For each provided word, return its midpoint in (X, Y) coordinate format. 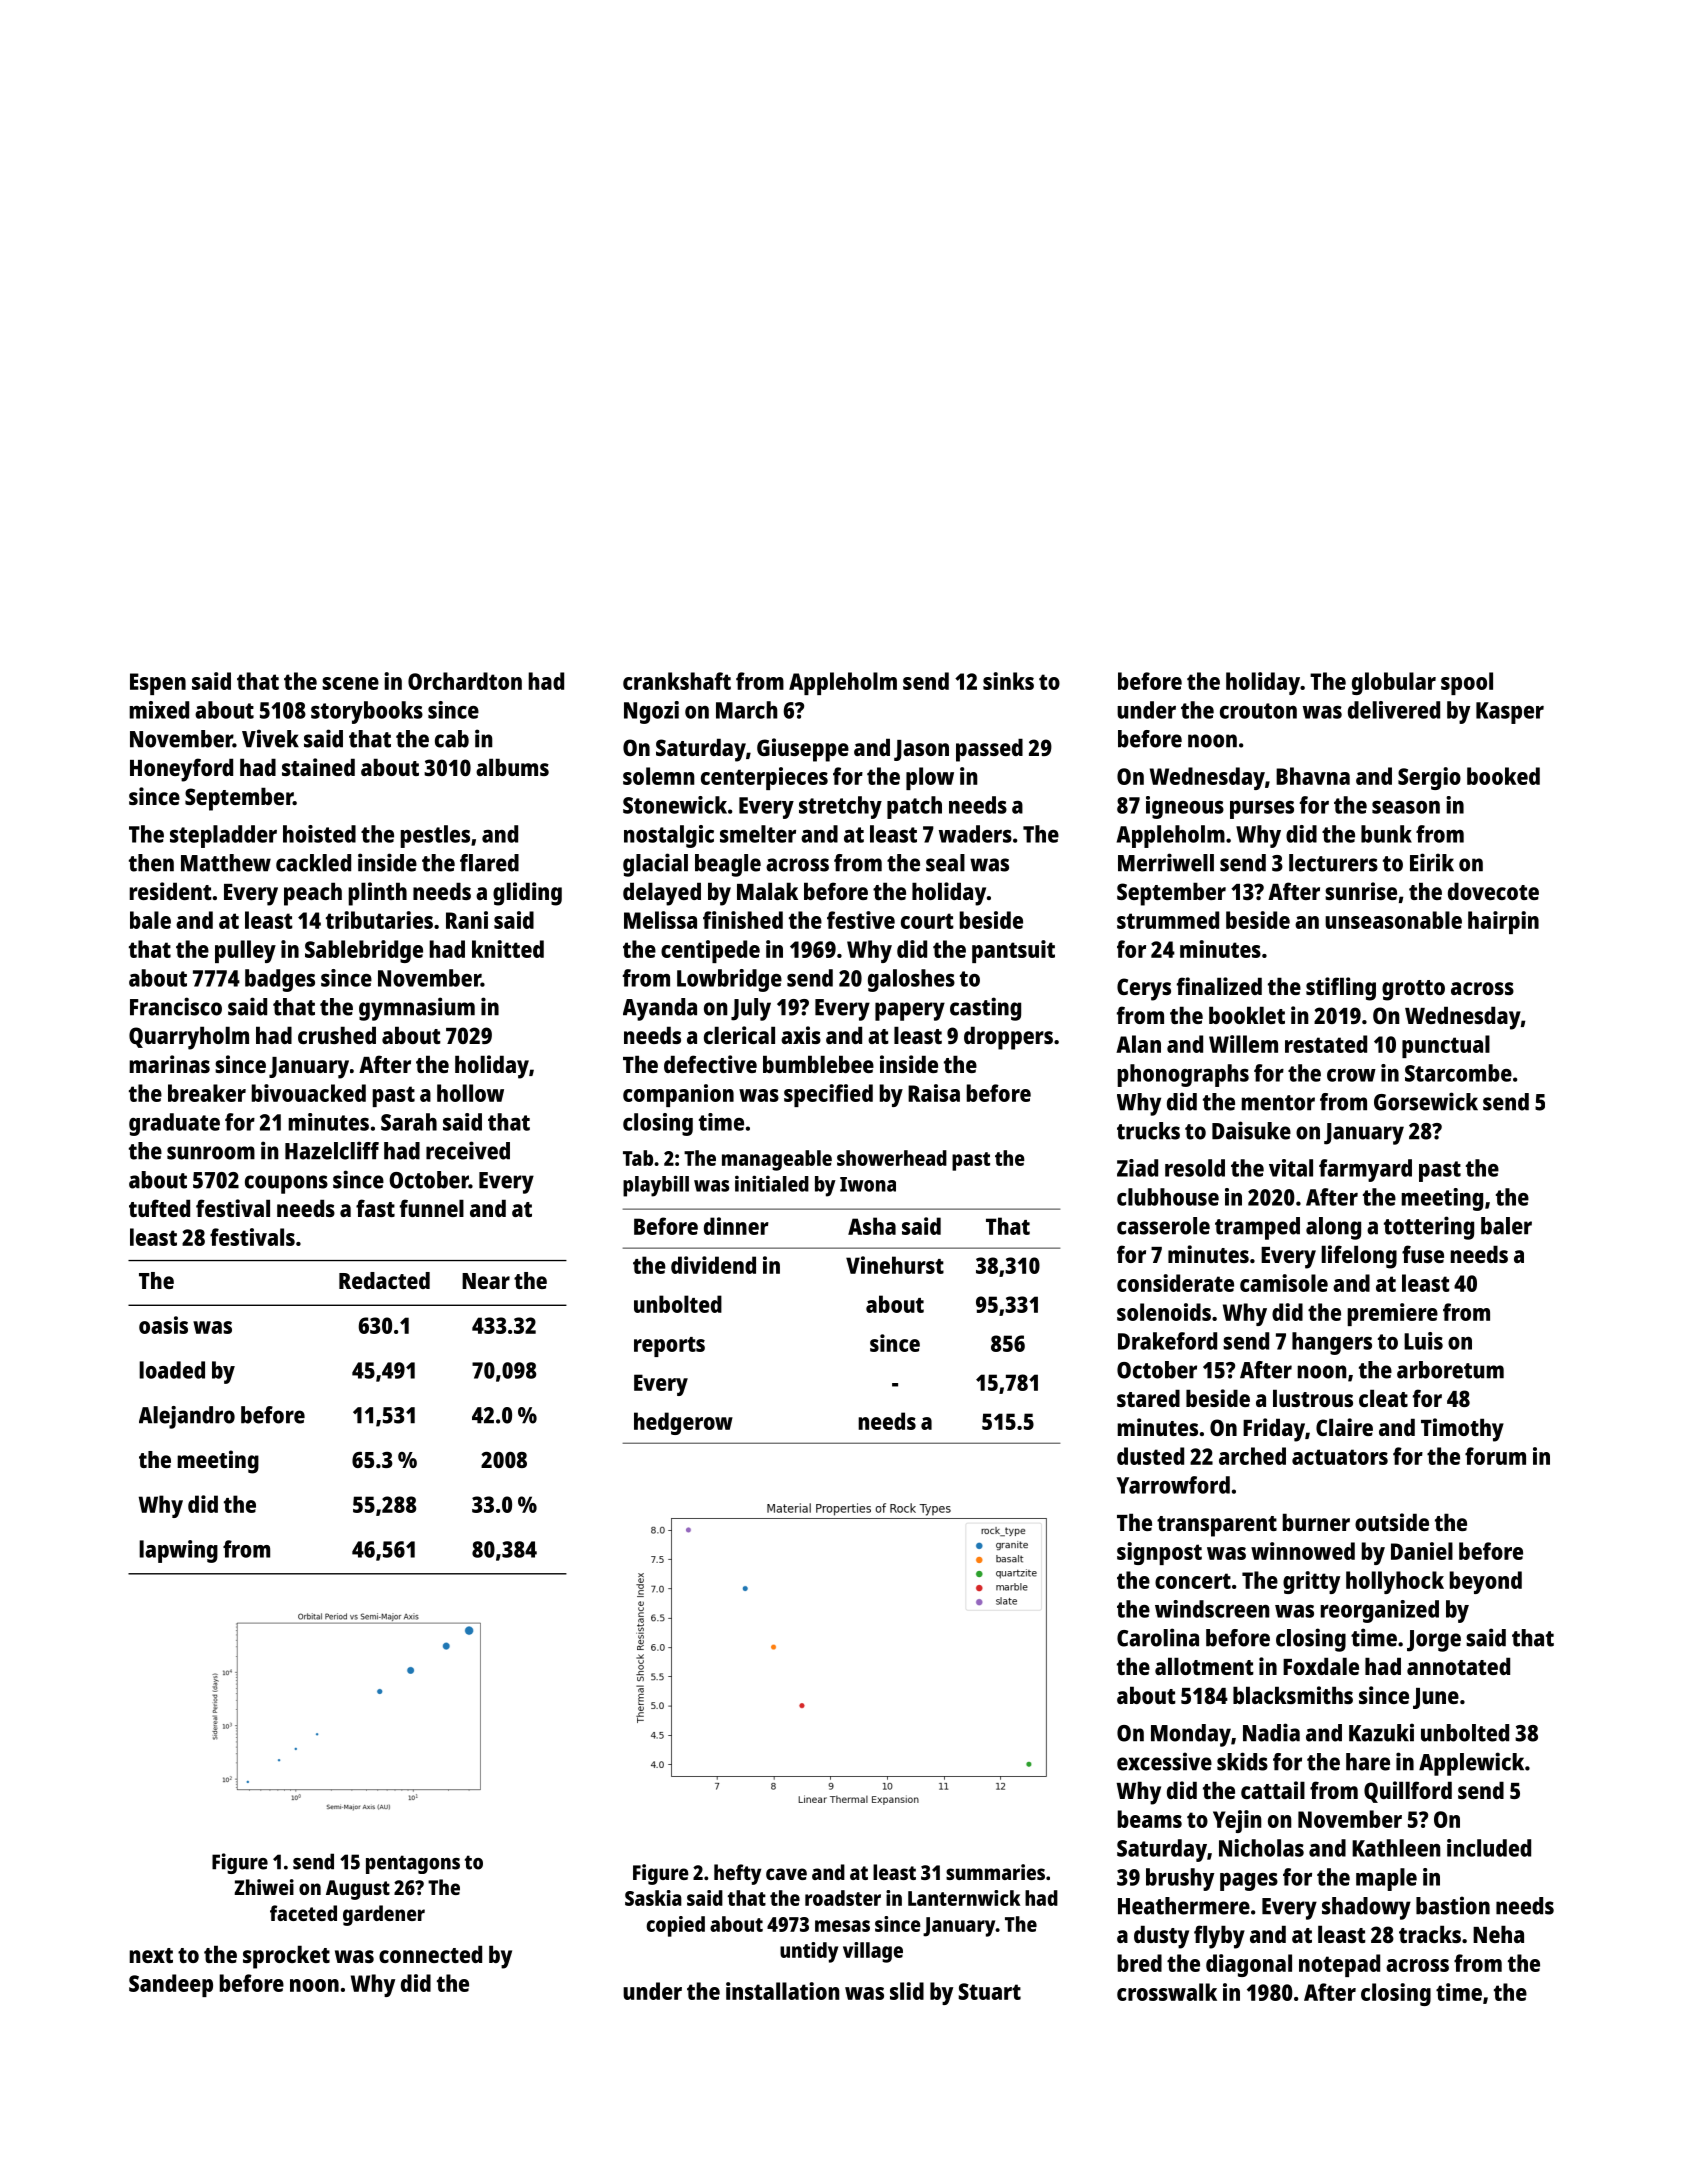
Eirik (1432, 862)
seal (945, 863)
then (151, 863)
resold (1195, 1168)
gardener (384, 1915)
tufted (159, 1208)
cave (786, 1874)
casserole (1163, 1226)
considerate (1175, 1283)
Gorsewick (1426, 1101)
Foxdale (1321, 1666)
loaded (172, 1370)
